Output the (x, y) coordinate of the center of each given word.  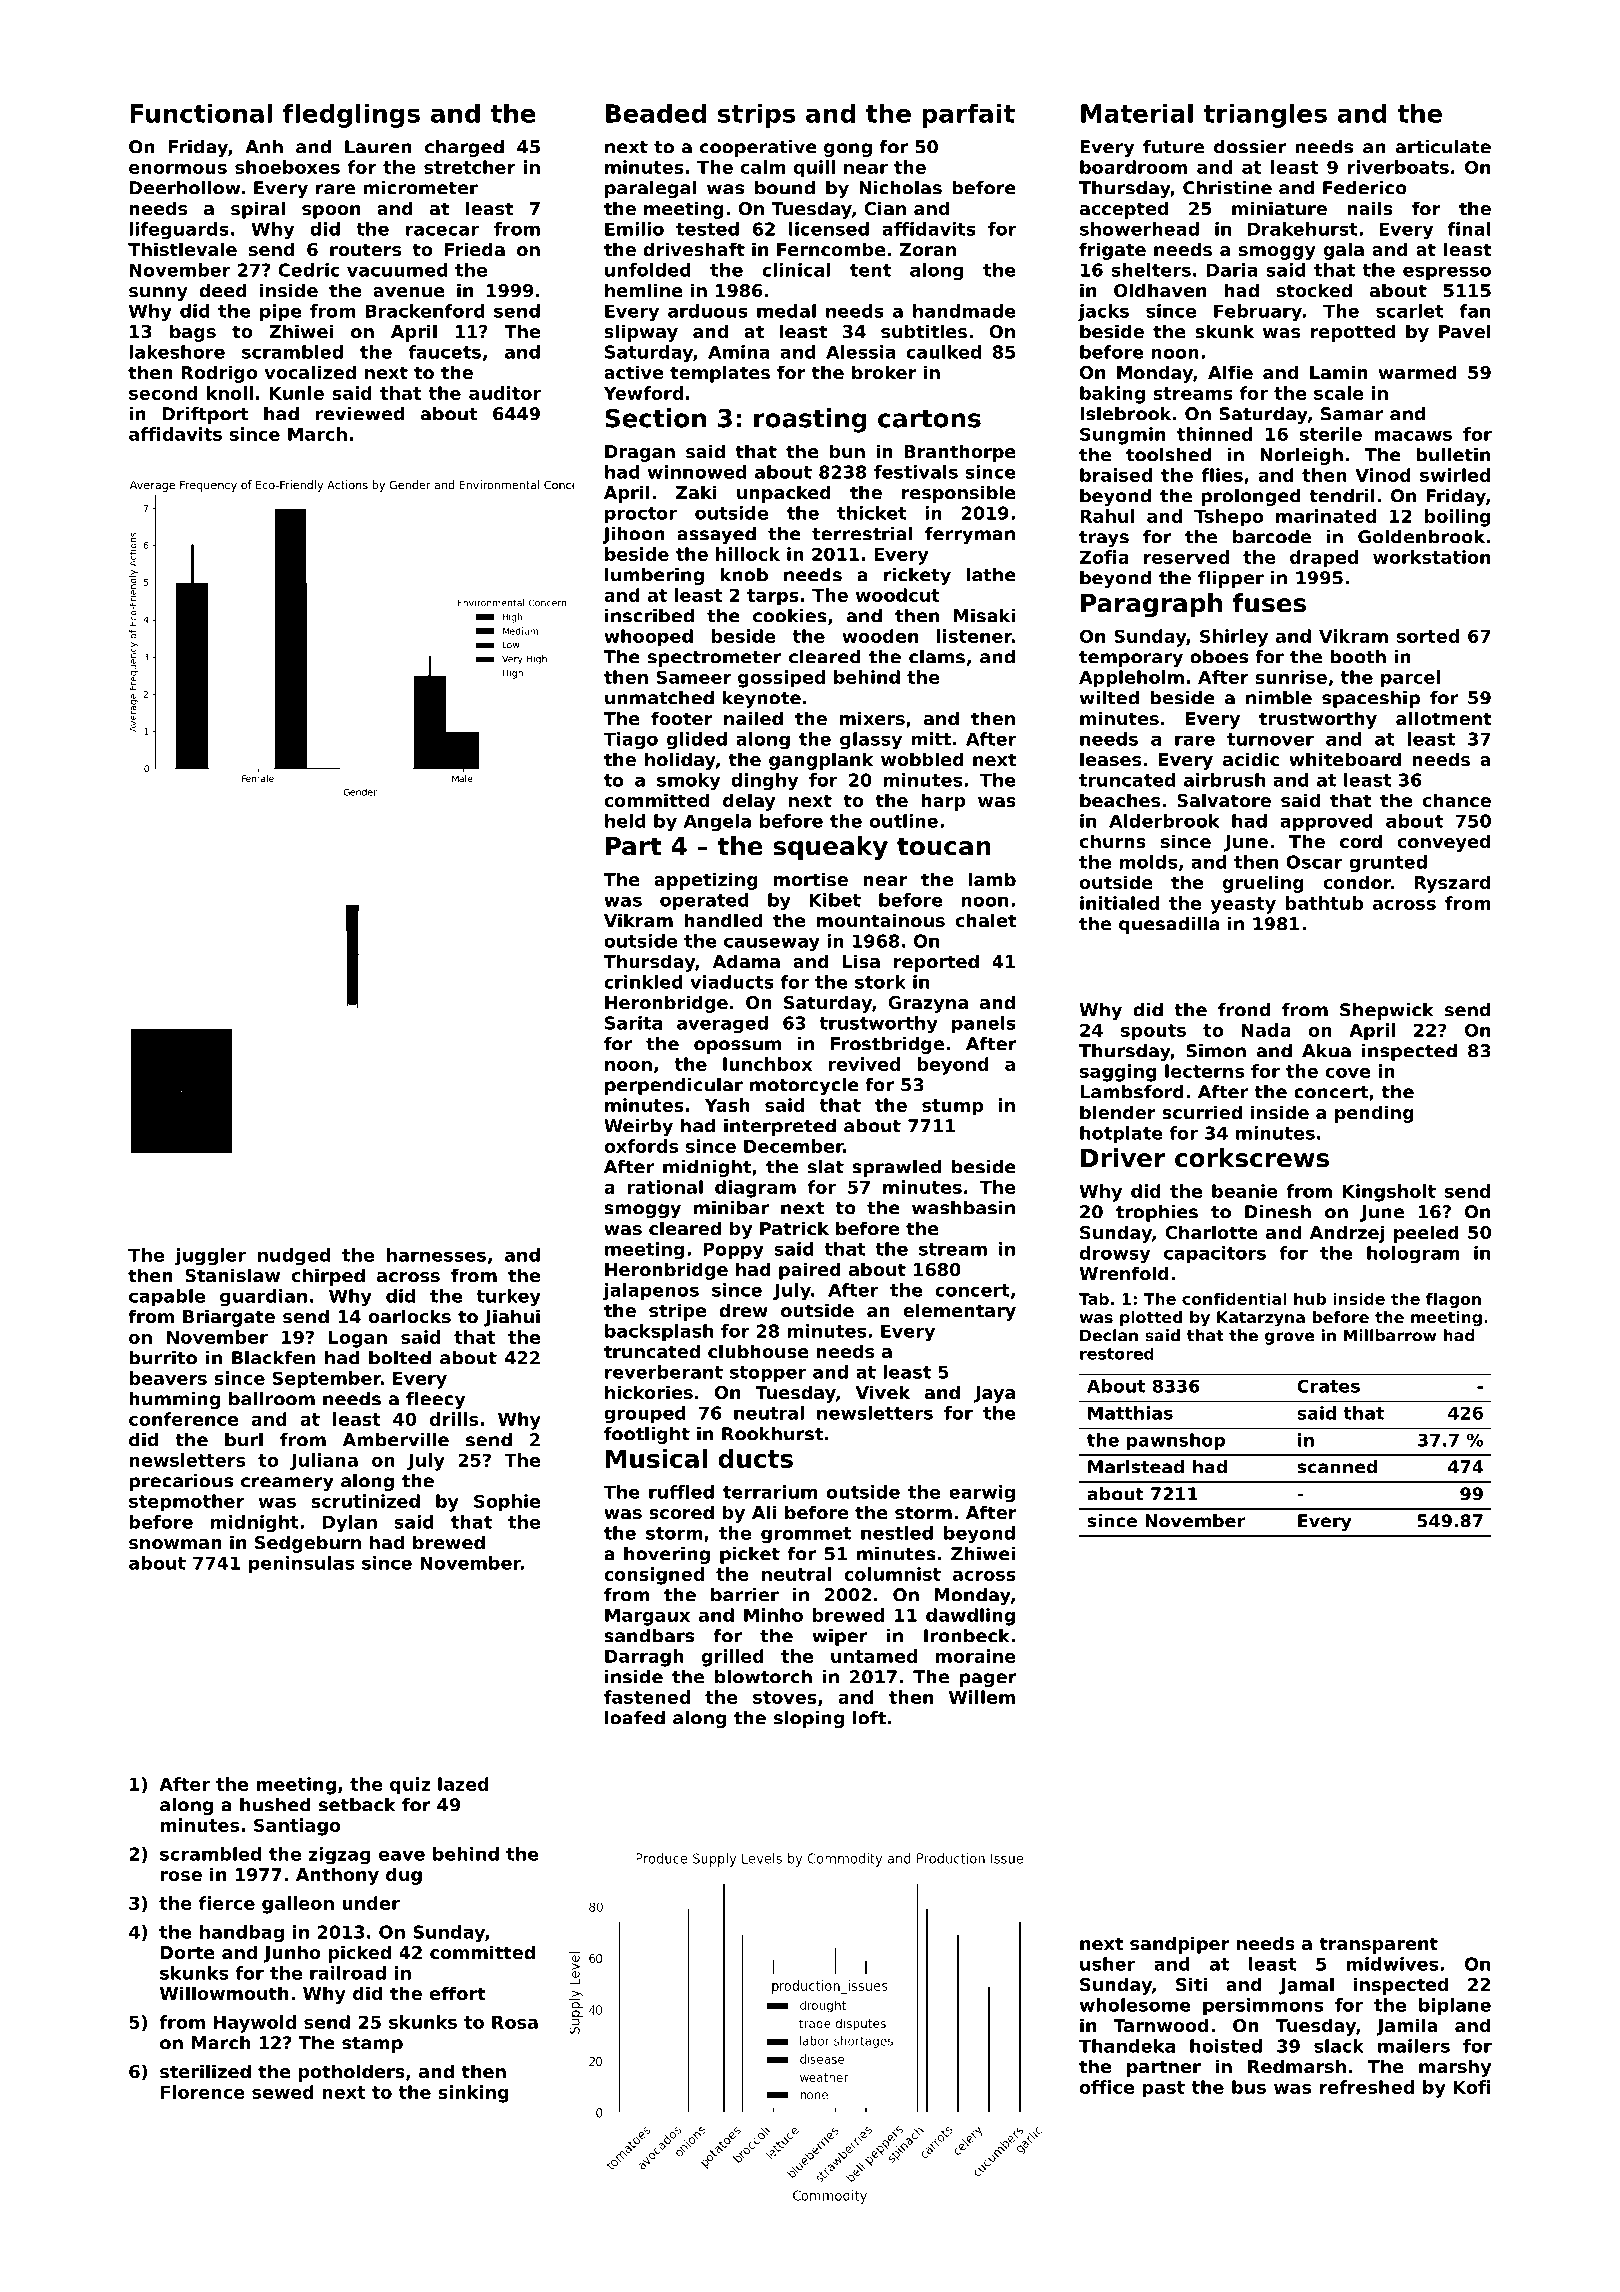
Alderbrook (1164, 821)
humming (174, 1400)
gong (848, 150)
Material (1137, 113)
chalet (986, 920)
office (1107, 2087)
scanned (1337, 1467)
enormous (178, 169)
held (625, 821)
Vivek (883, 1392)
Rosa (515, 2022)
